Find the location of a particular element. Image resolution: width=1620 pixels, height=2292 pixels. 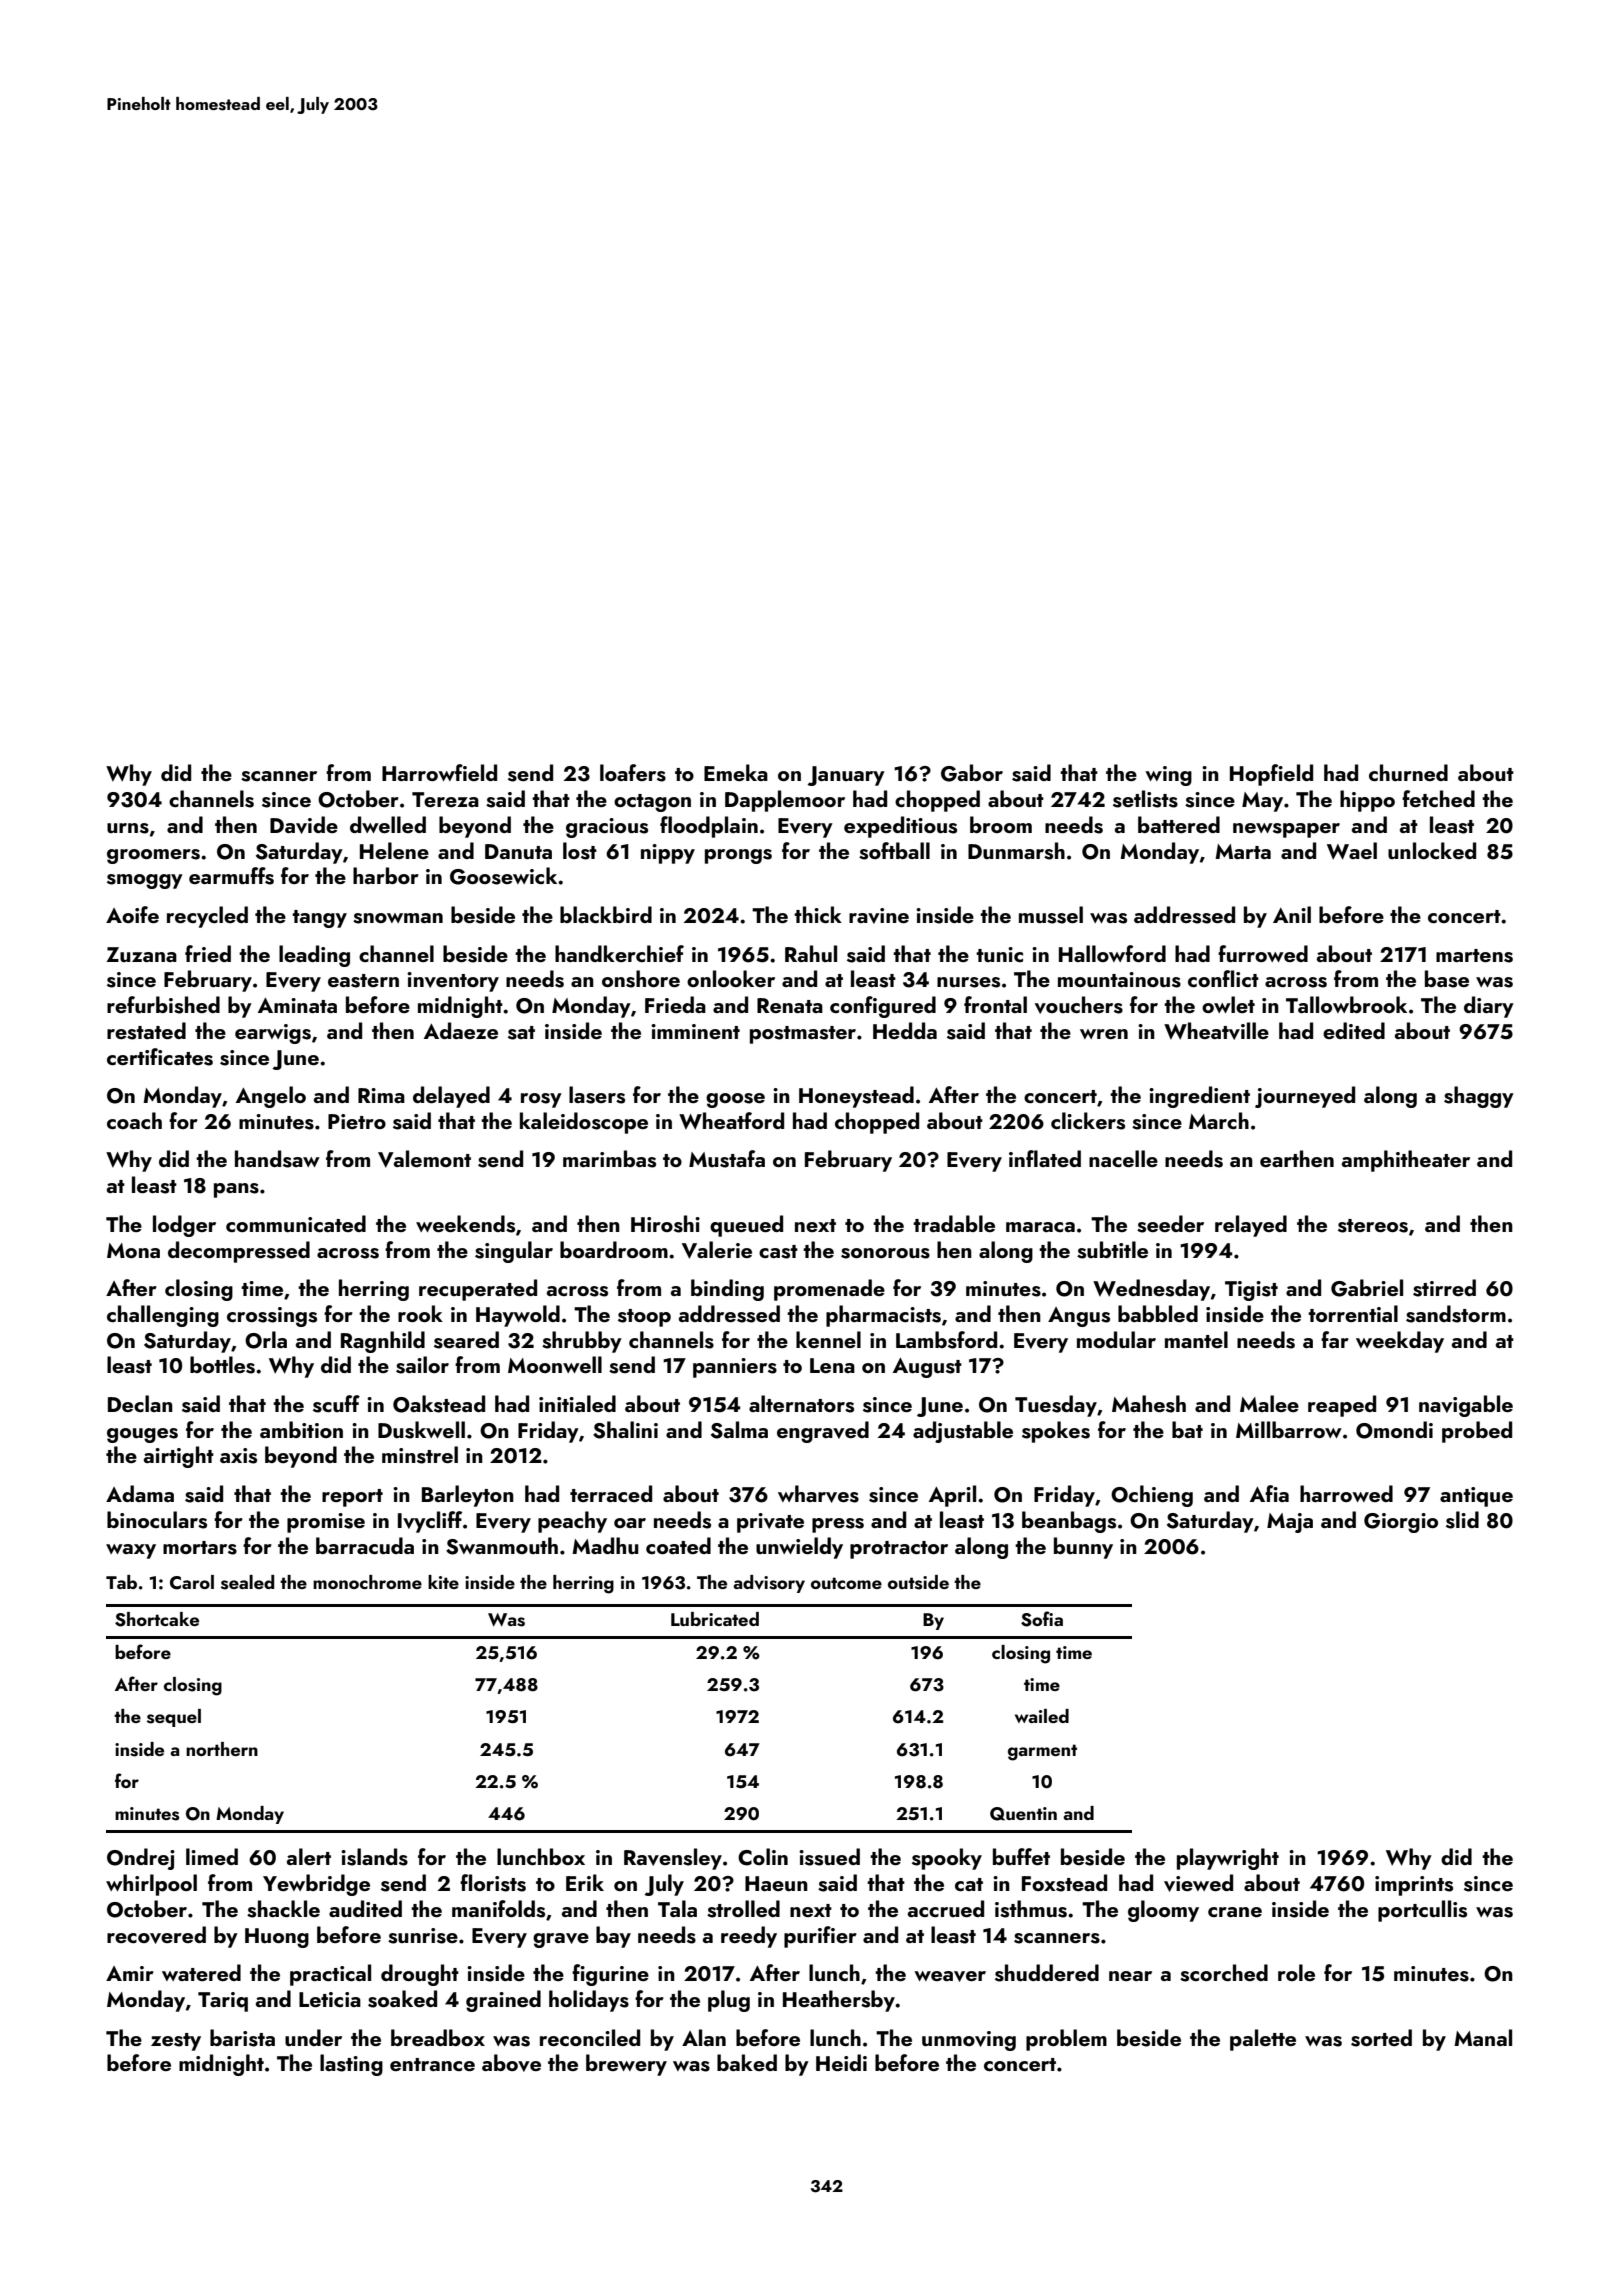

urns is located at coordinates (128, 828).
